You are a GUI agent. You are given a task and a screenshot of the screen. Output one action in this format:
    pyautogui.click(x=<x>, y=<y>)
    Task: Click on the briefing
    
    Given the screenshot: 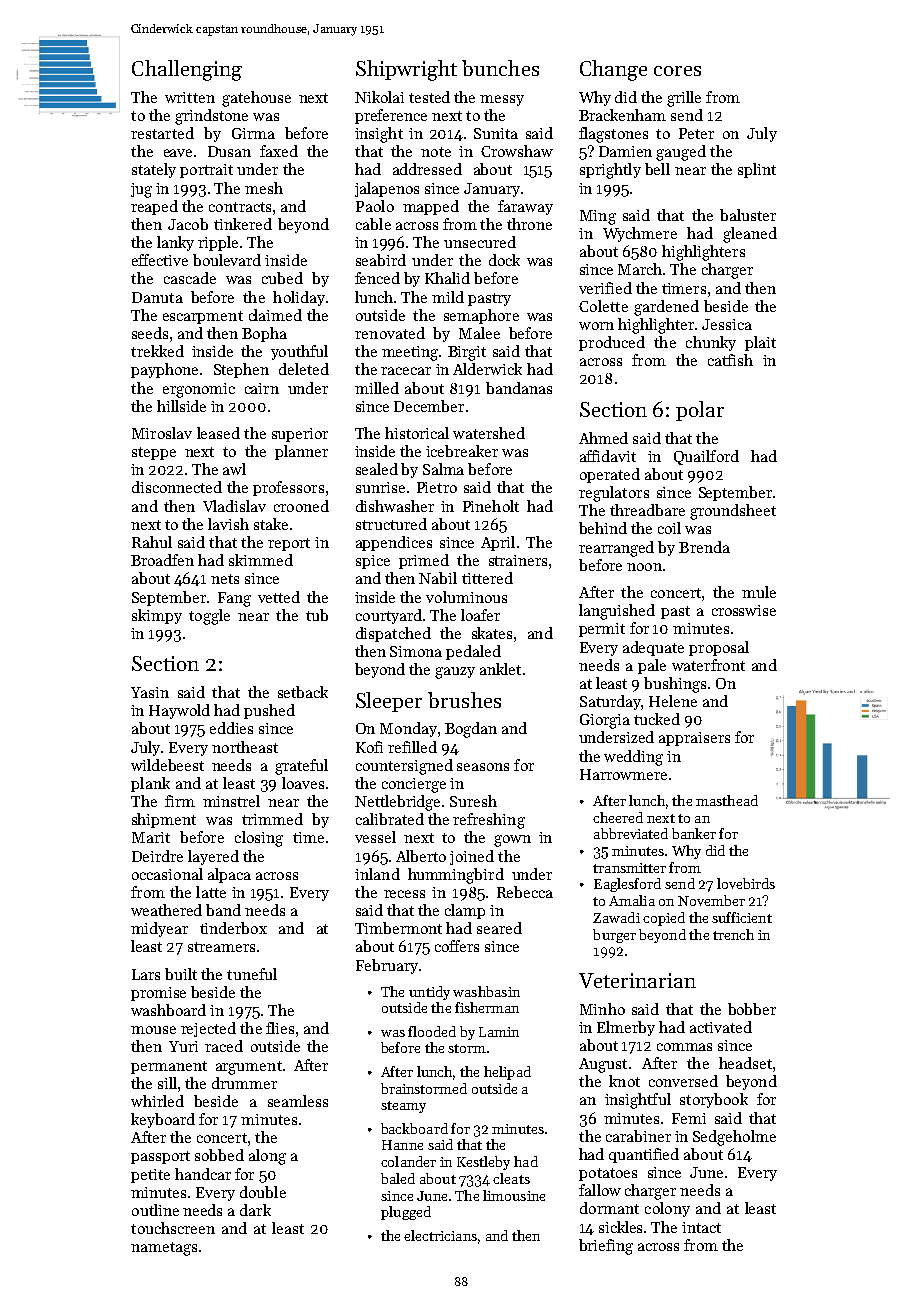 What is the action you would take?
    pyautogui.click(x=606, y=1247)
